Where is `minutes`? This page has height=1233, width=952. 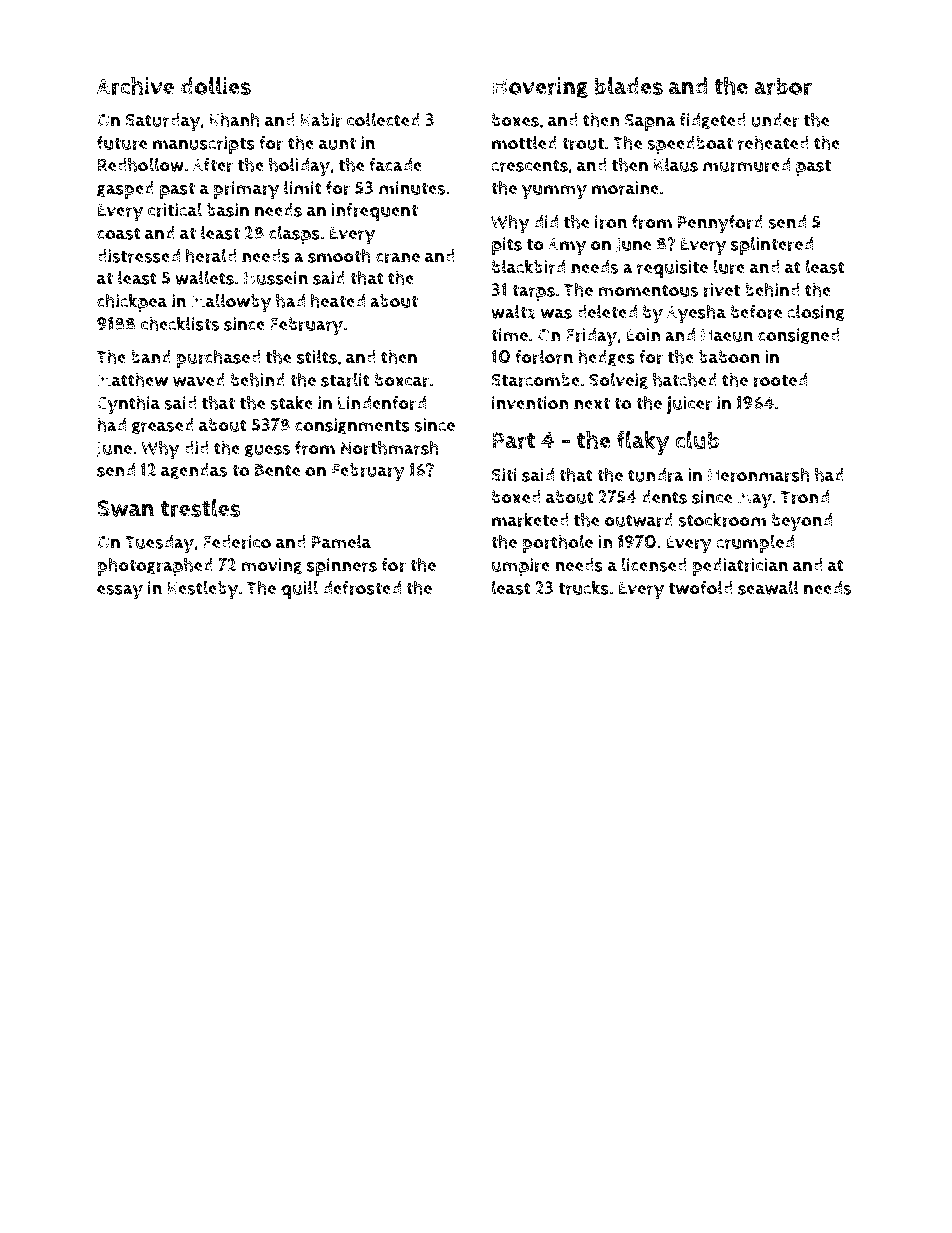 minutes is located at coordinates (412, 188).
